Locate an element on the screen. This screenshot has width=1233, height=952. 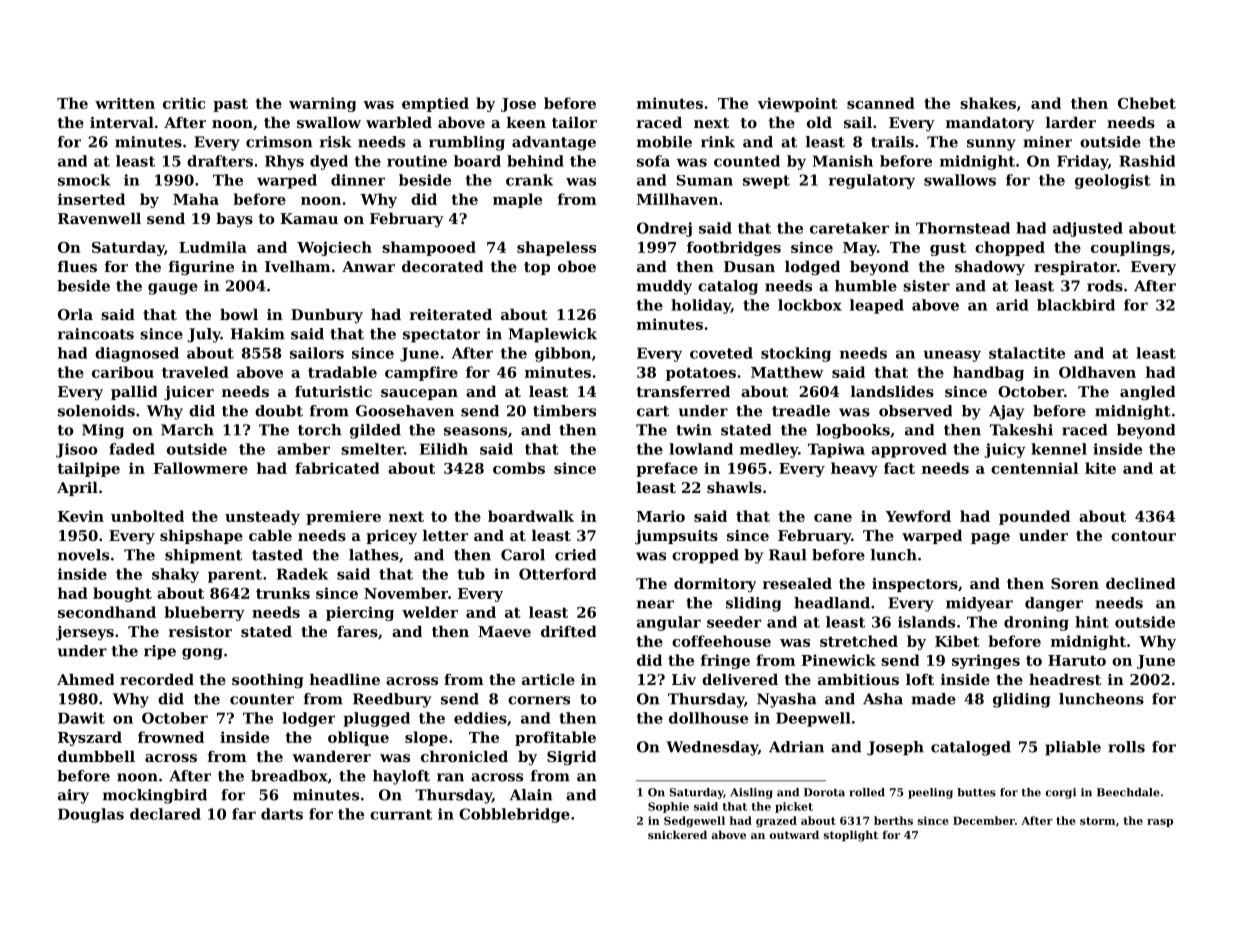
Kevin is located at coordinates (81, 516).
